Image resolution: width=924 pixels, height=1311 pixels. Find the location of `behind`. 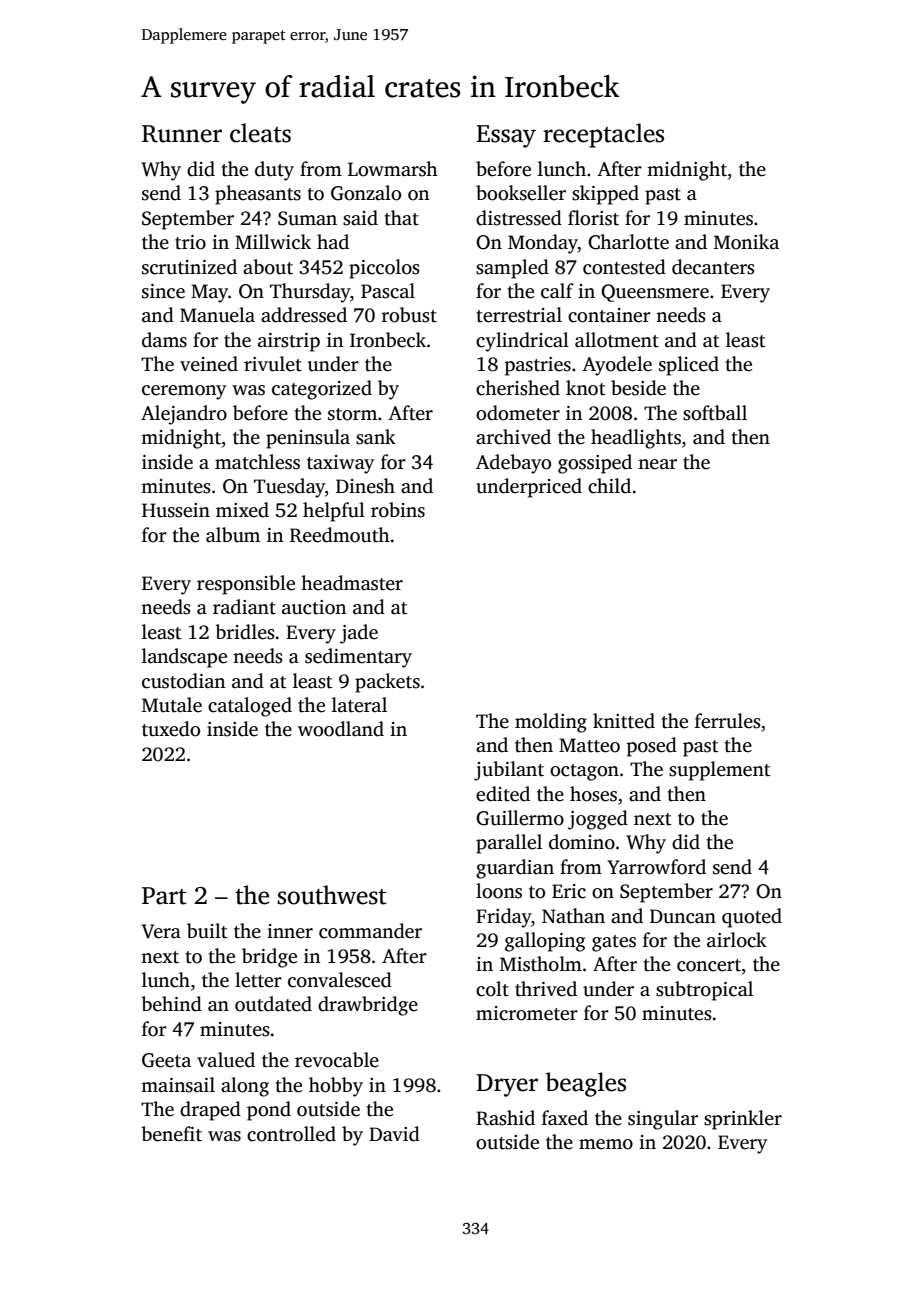

behind is located at coordinates (171, 1004).
